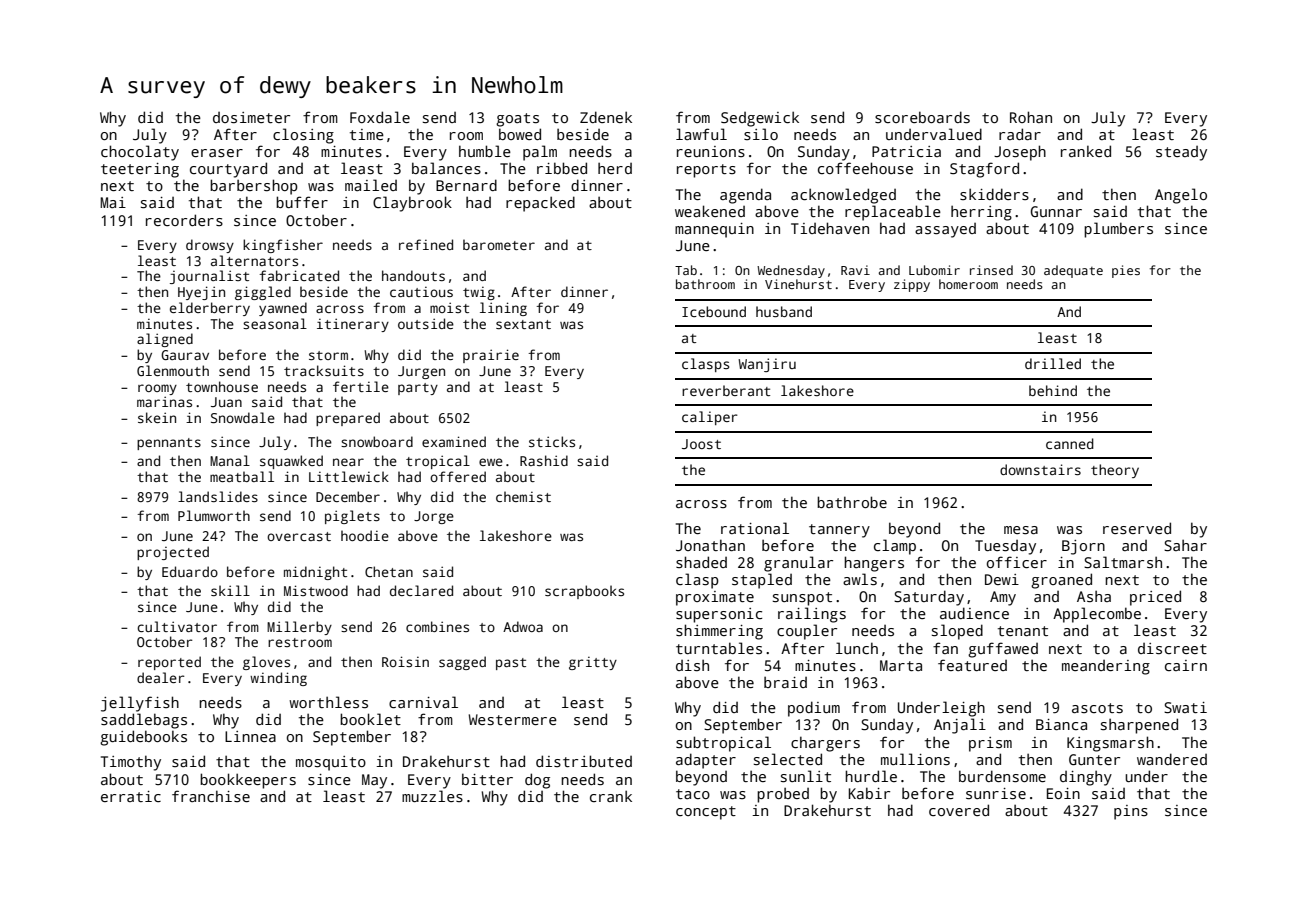  Describe the element at coordinates (1021, 530) in the screenshot. I see `mesa` at that location.
